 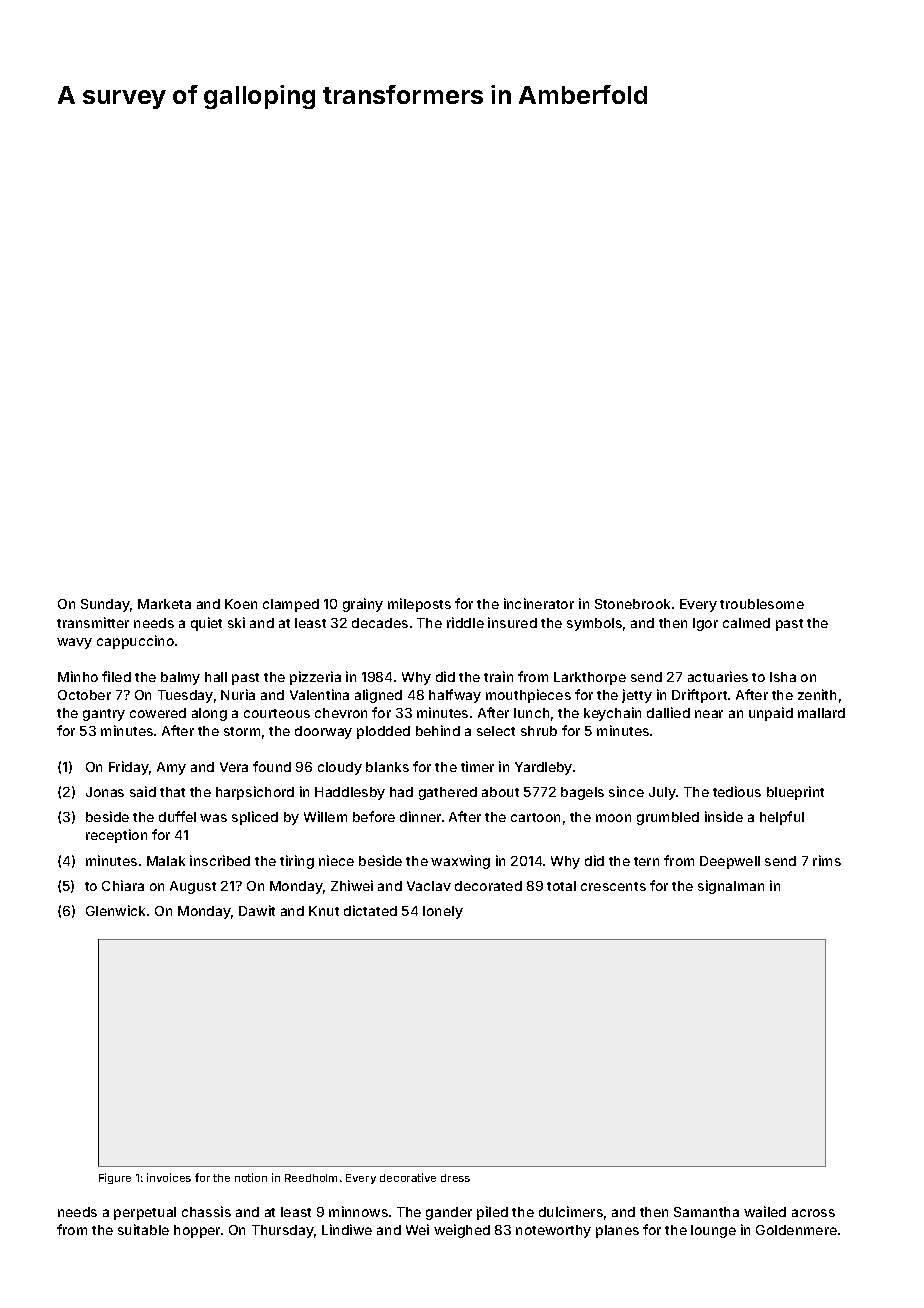 What do you see at coordinates (731, 887) in the screenshot?
I see `signalman` at bounding box center [731, 887].
